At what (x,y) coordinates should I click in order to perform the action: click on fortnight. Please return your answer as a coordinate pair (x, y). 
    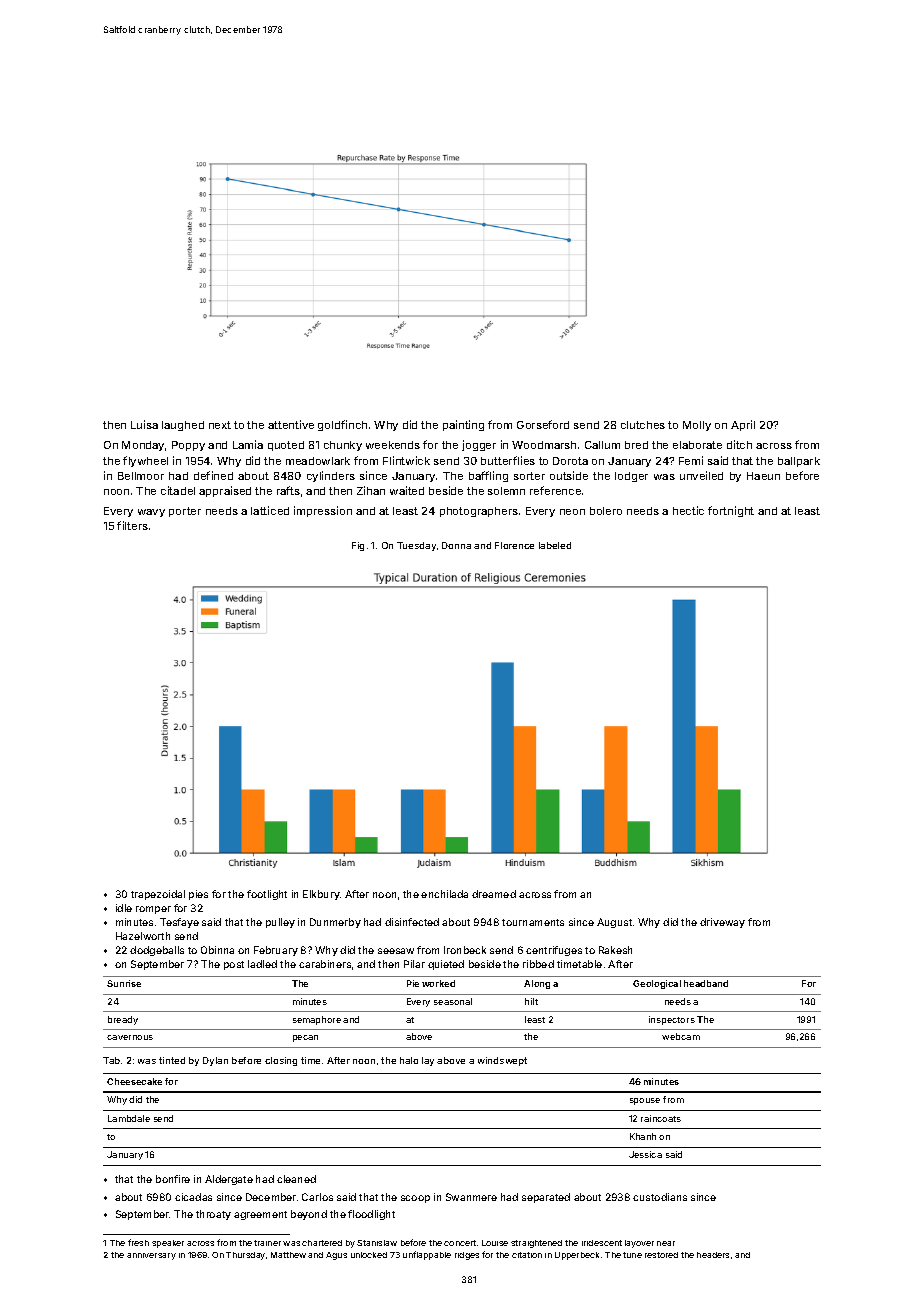
    Looking at the image, I should click on (731, 511).
